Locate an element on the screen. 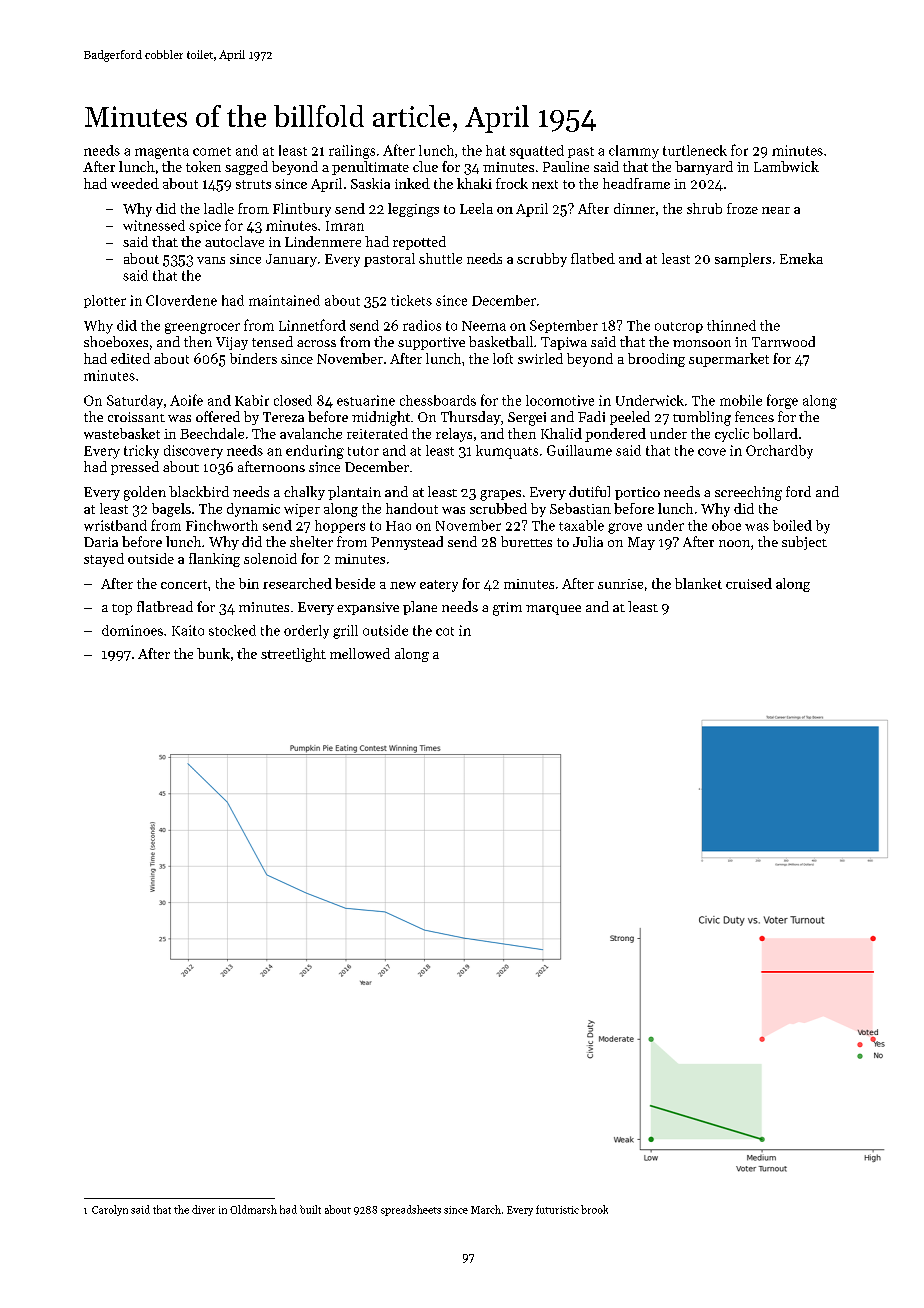  shoeboxes is located at coordinates (116, 341).
